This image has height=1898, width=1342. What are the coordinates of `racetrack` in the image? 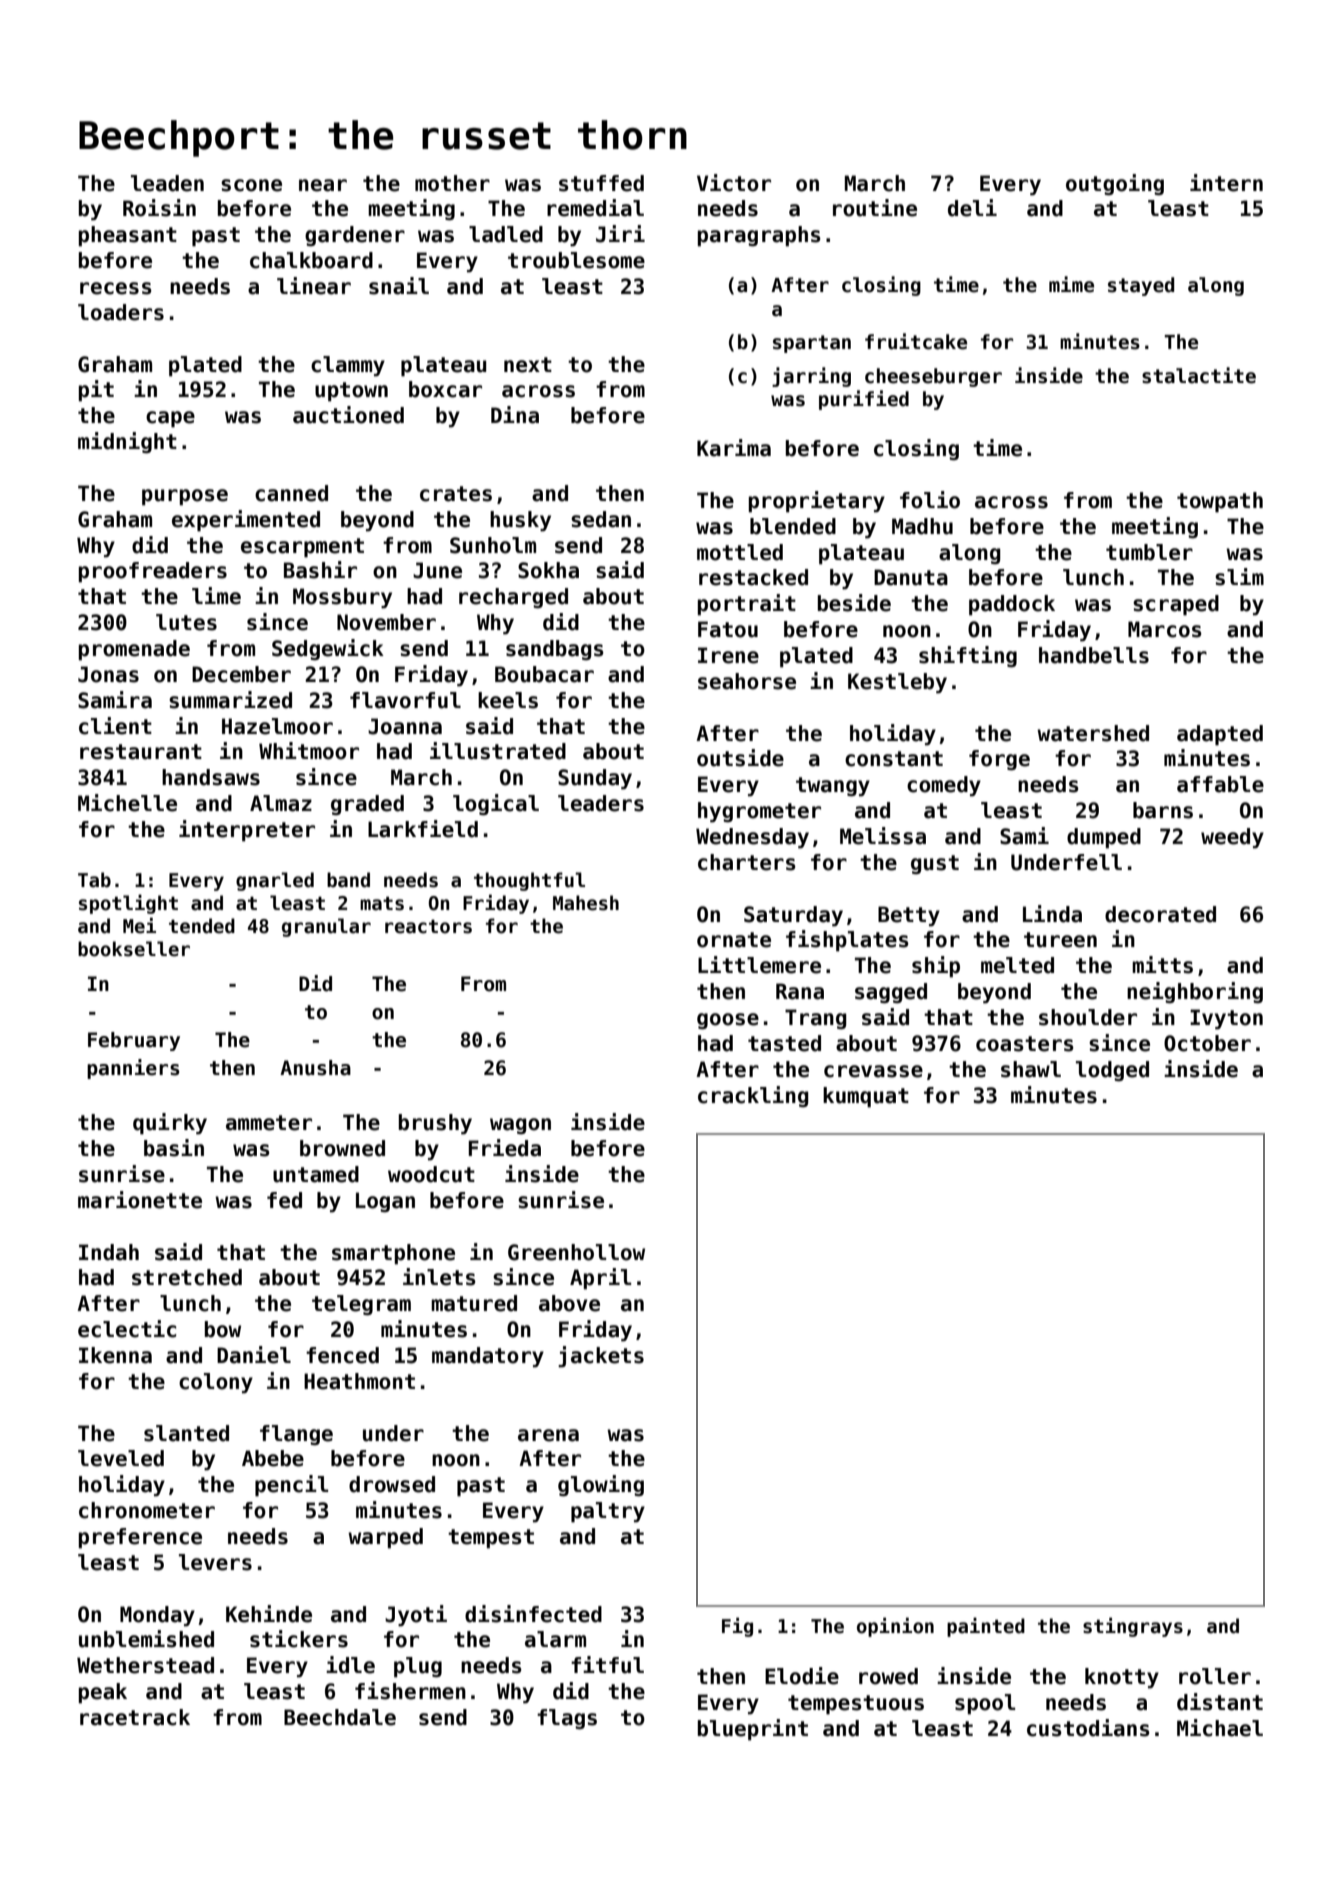 It's located at (135, 1717).
